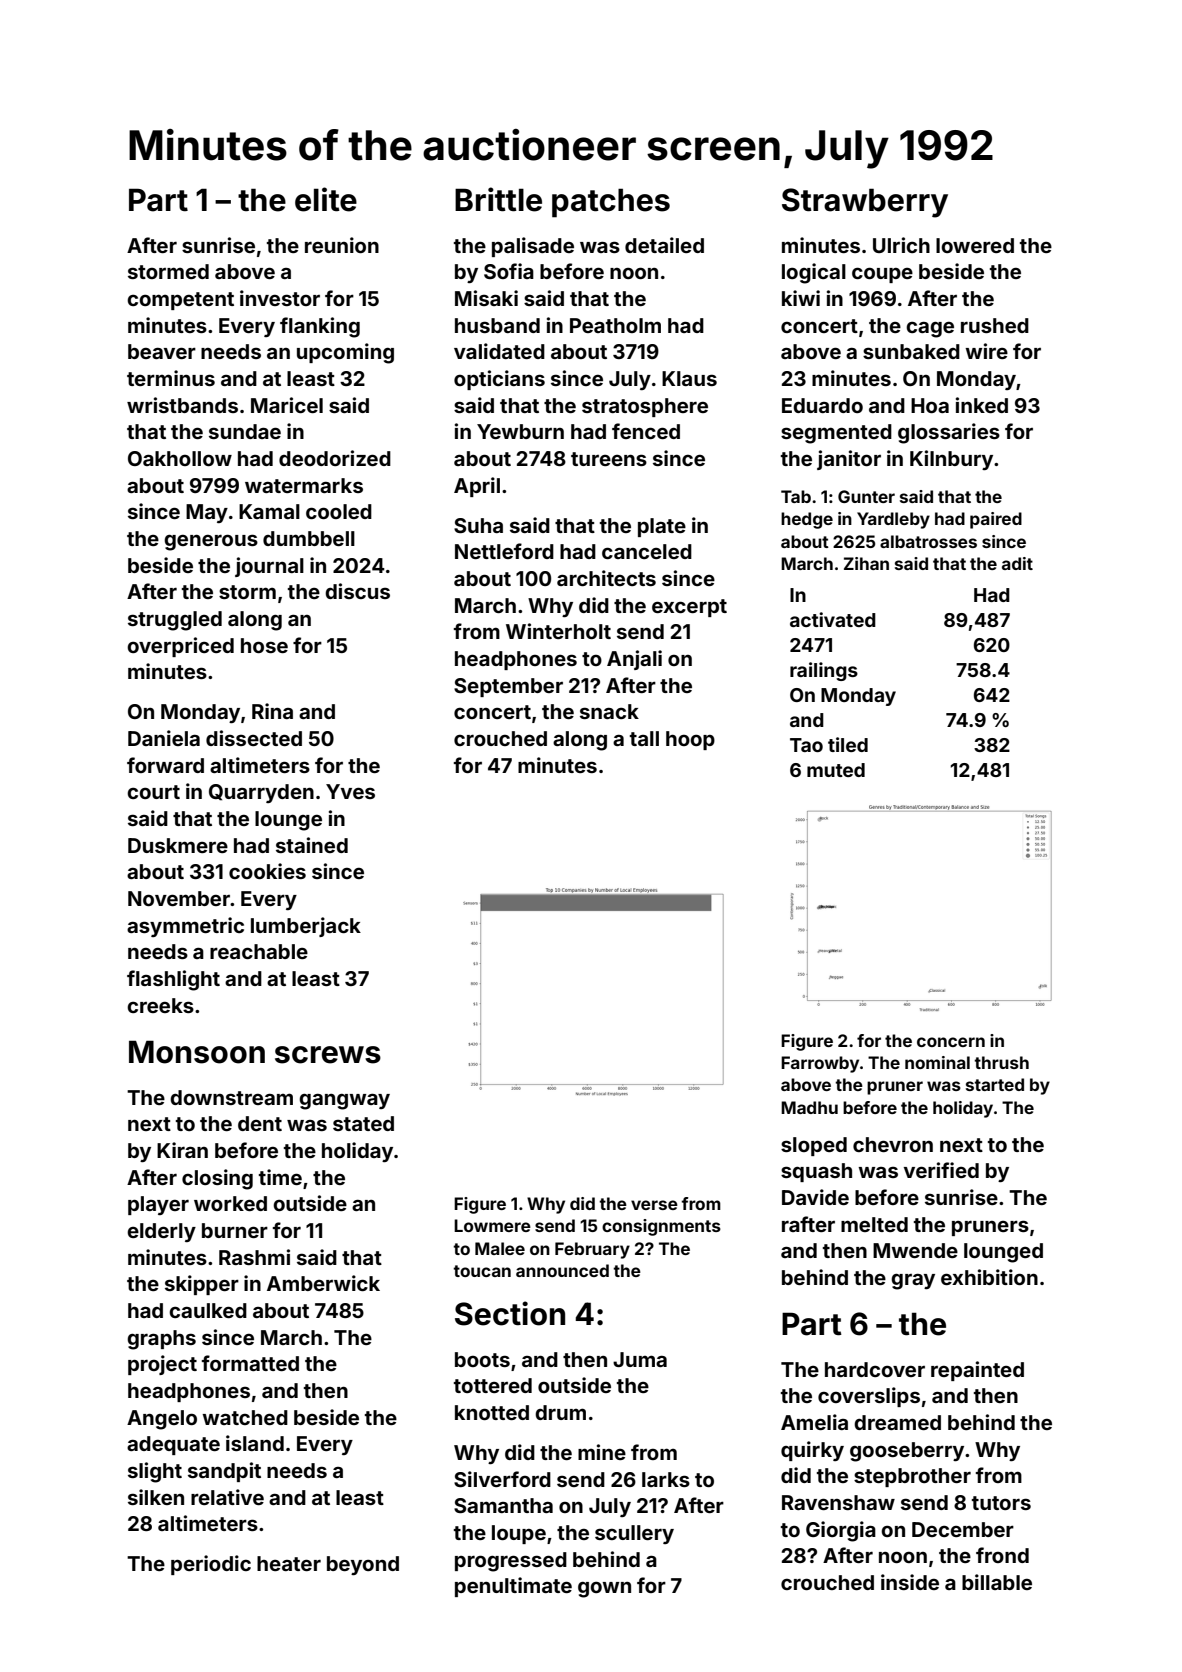  Describe the element at coordinates (306, 927) in the document. I see `lumberjack` at that location.
